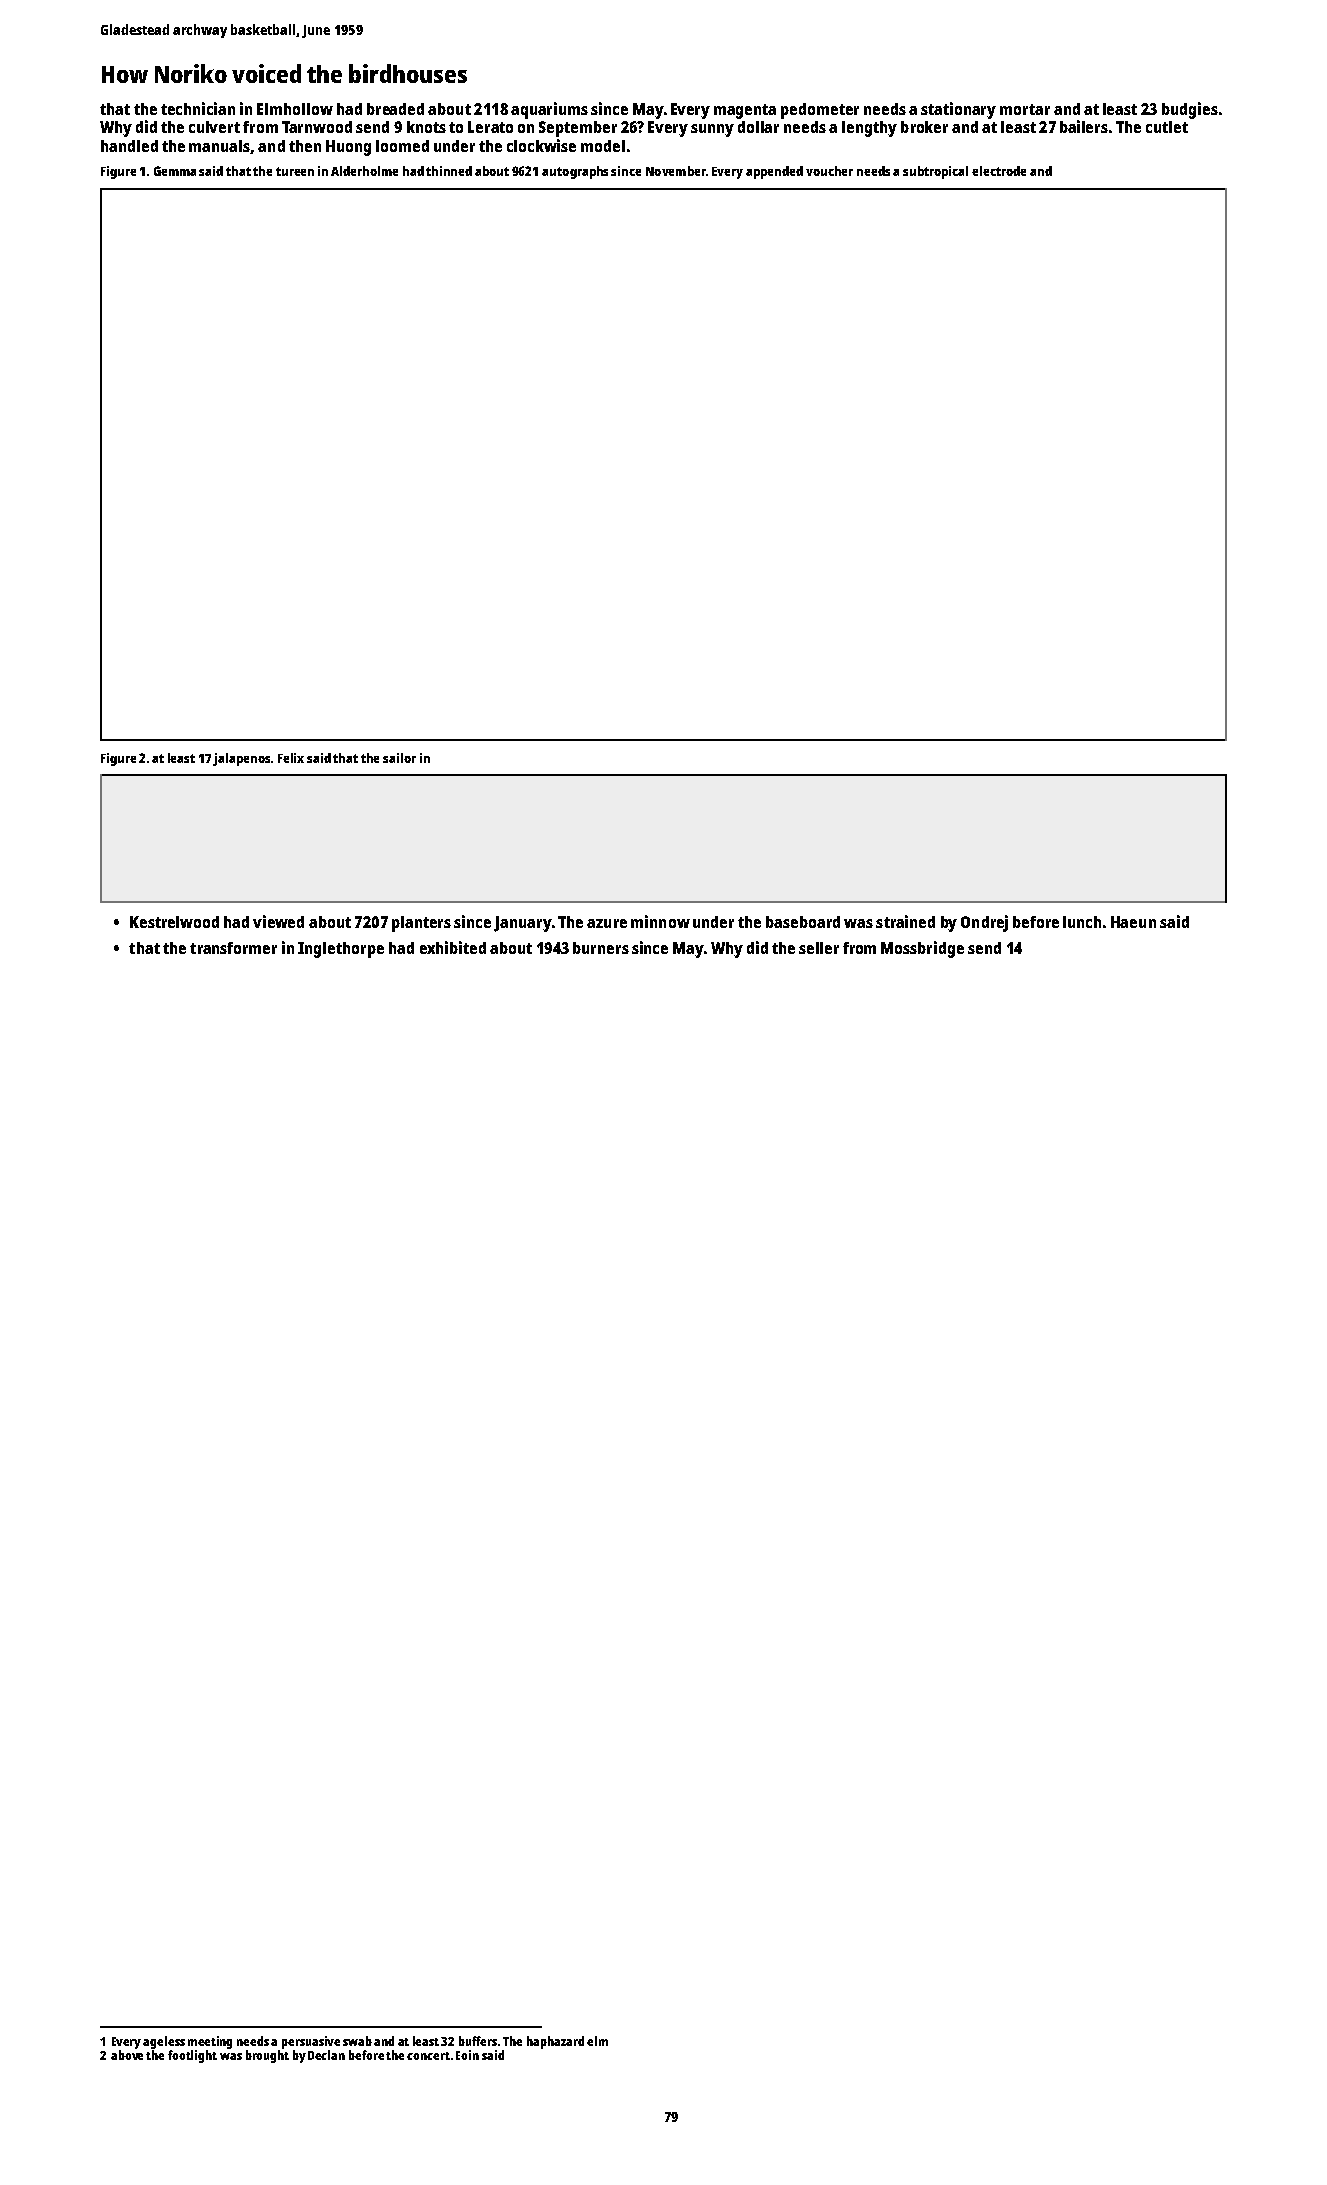 The width and height of the image is (1327, 2185). I want to click on Inglethorpe, so click(341, 950).
